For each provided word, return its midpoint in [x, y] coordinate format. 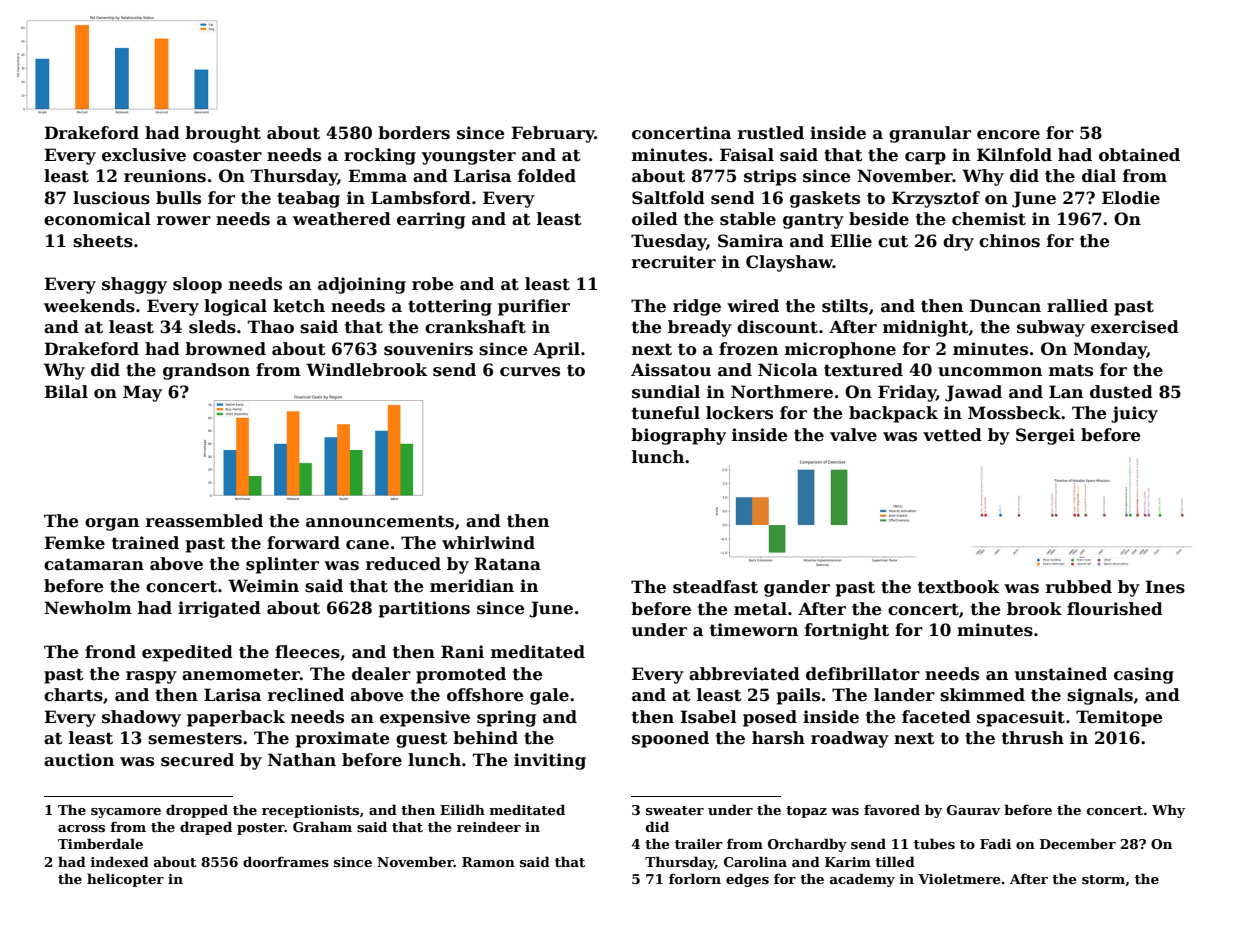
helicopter [125, 880]
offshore [485, 695]
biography [678, 436]
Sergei [1045, 436]
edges [747, 880]
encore [1008, 135]
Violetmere [959, 878]
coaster [227, 155]
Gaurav [973, 810]
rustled [771, 133]
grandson [206, 371]
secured [197, 760]
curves [530, 372]
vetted [952, 435]
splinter [282, 565]
